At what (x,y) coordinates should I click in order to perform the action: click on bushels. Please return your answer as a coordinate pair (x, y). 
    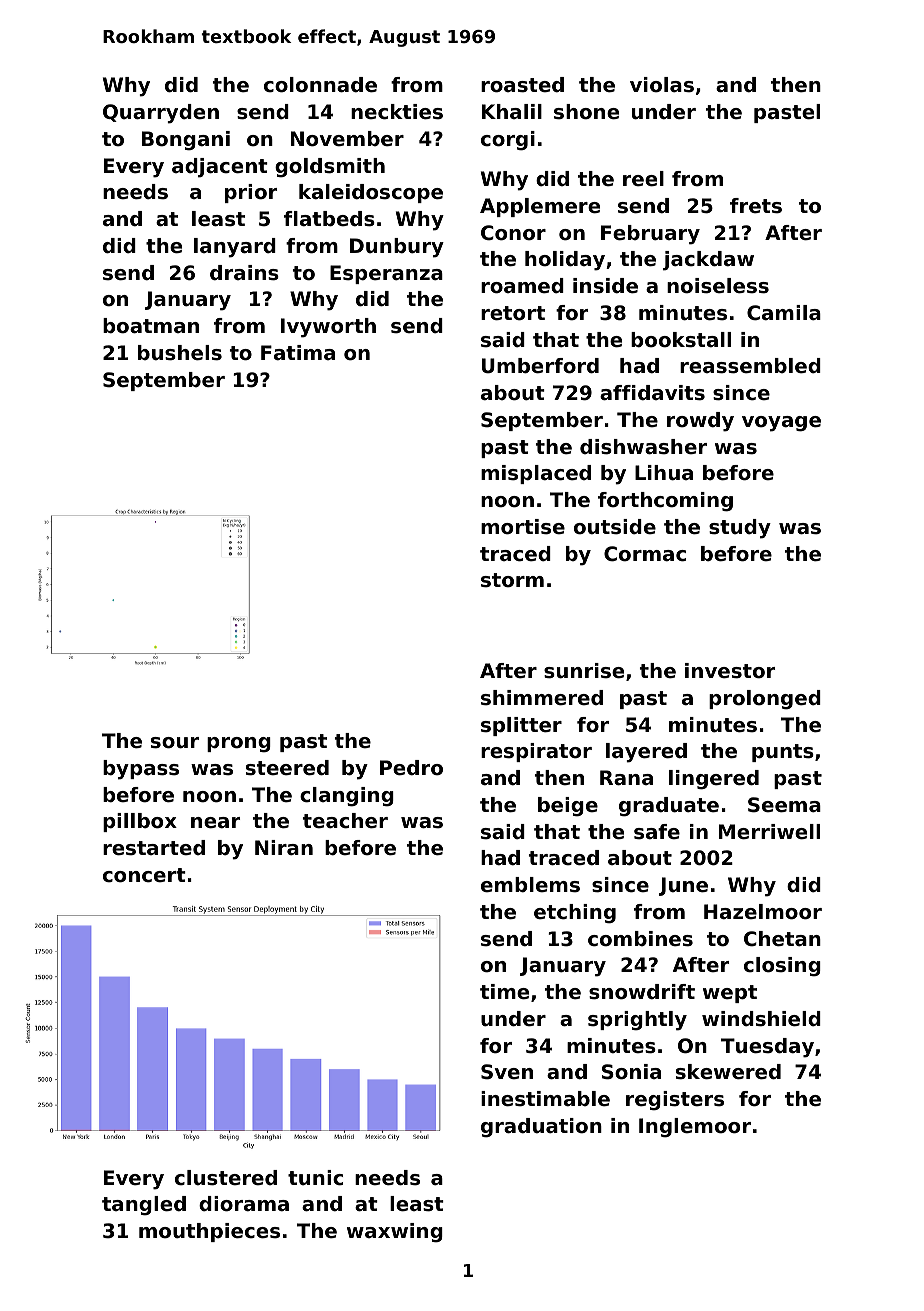
    Looking at the image, I should click on (180, 353).
